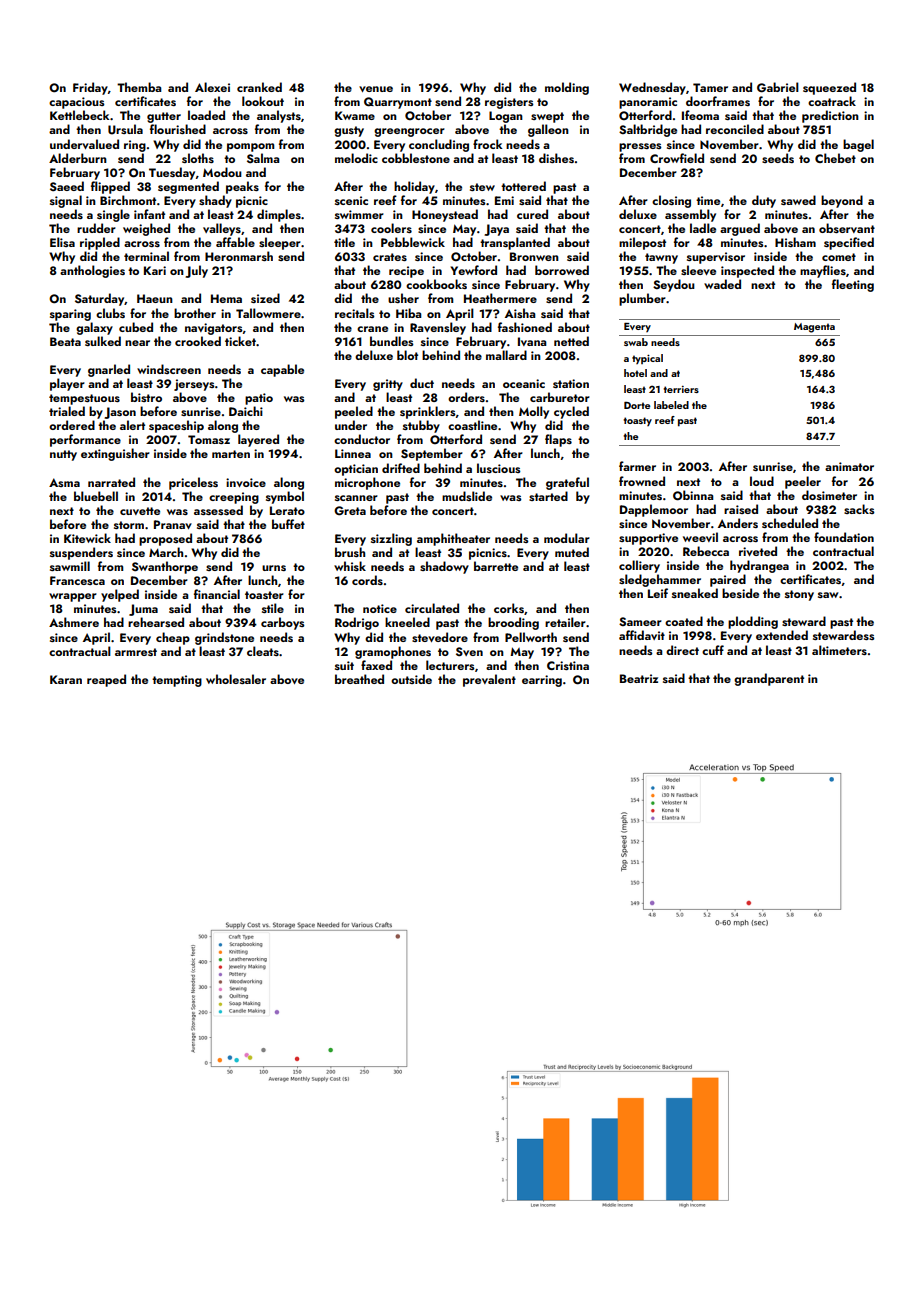 Image resolution: width=924 pixels, height=1308 pixels. What do you see at coordinates (149, 214) in the page?
I see `infant` at bounding box center [149, 214].
